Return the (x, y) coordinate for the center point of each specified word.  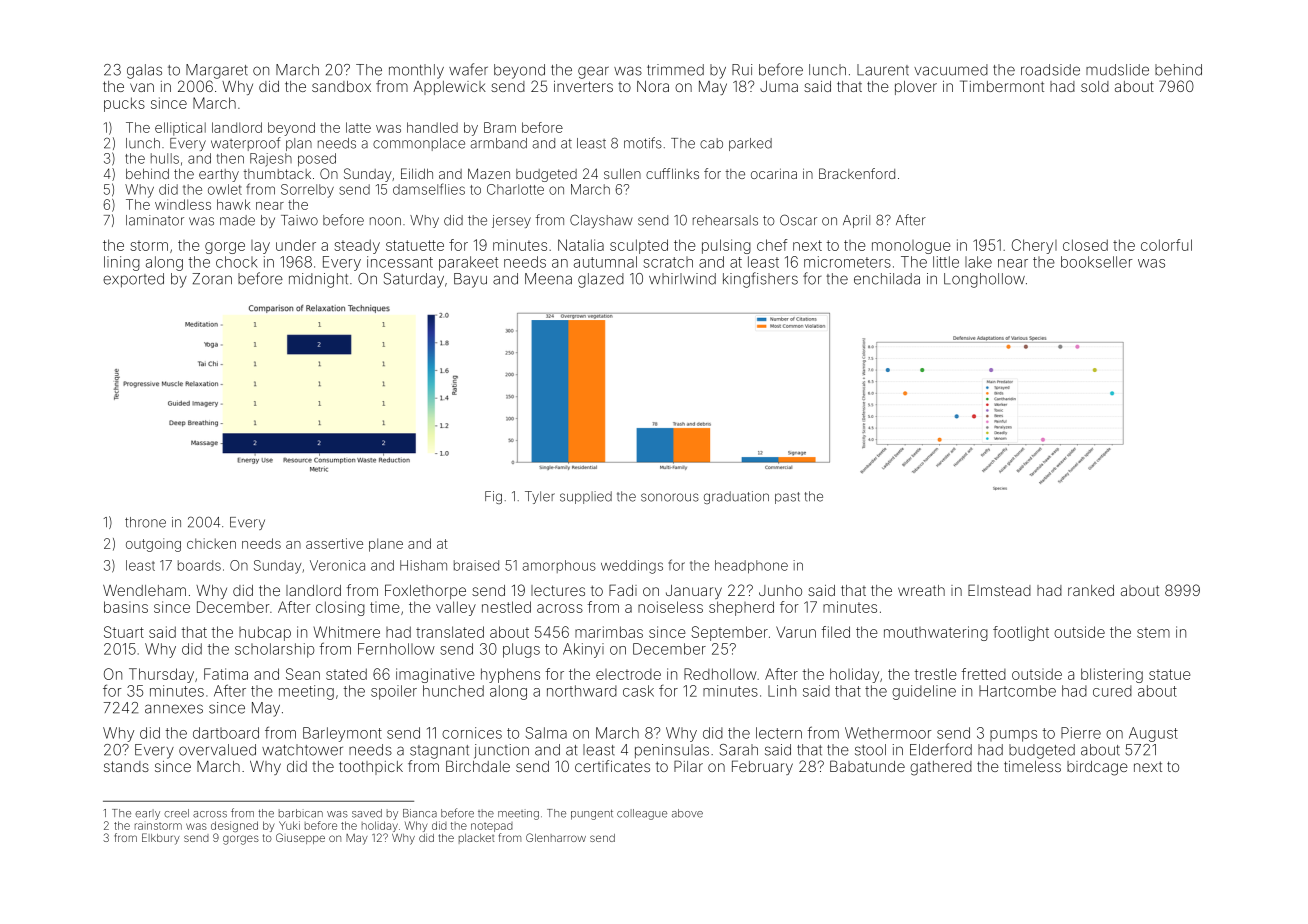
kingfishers (760, 280)
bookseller (1096, 262)
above (687, 813)
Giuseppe (300, 838)
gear (593, 72)
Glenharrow (556, 837)
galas (144, 71)
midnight (318, 280)
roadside (1050, 70)
